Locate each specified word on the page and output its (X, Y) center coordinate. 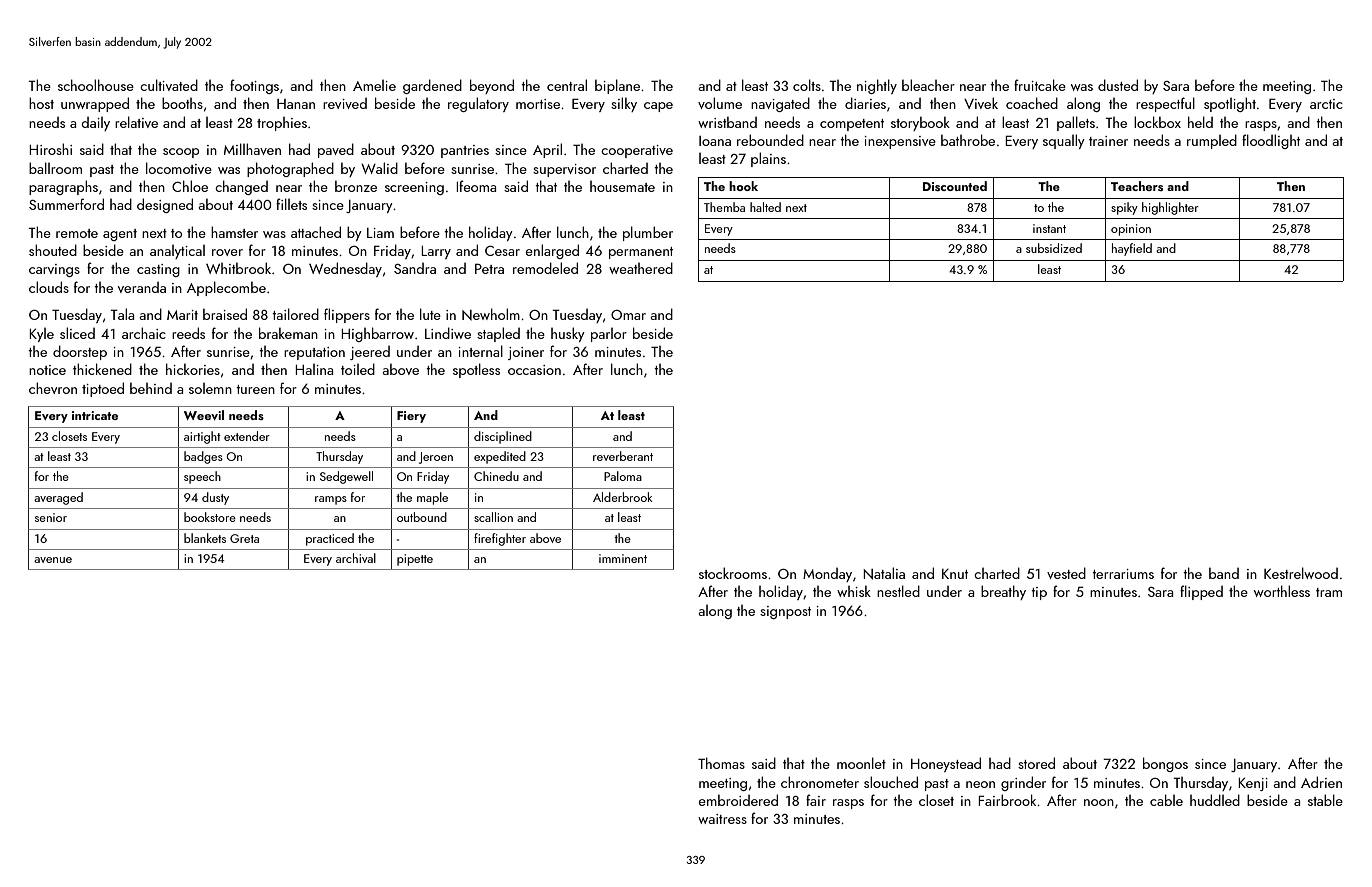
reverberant (623, 456)
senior (51, 517)
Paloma (623, 476)
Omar (628, 315)
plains (768, 159)
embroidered (738, 800)
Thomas (721, 763)
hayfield (1132, 249)
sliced (77, 333)
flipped (1201, 592)
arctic (1326, 104)
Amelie (374, 85)
